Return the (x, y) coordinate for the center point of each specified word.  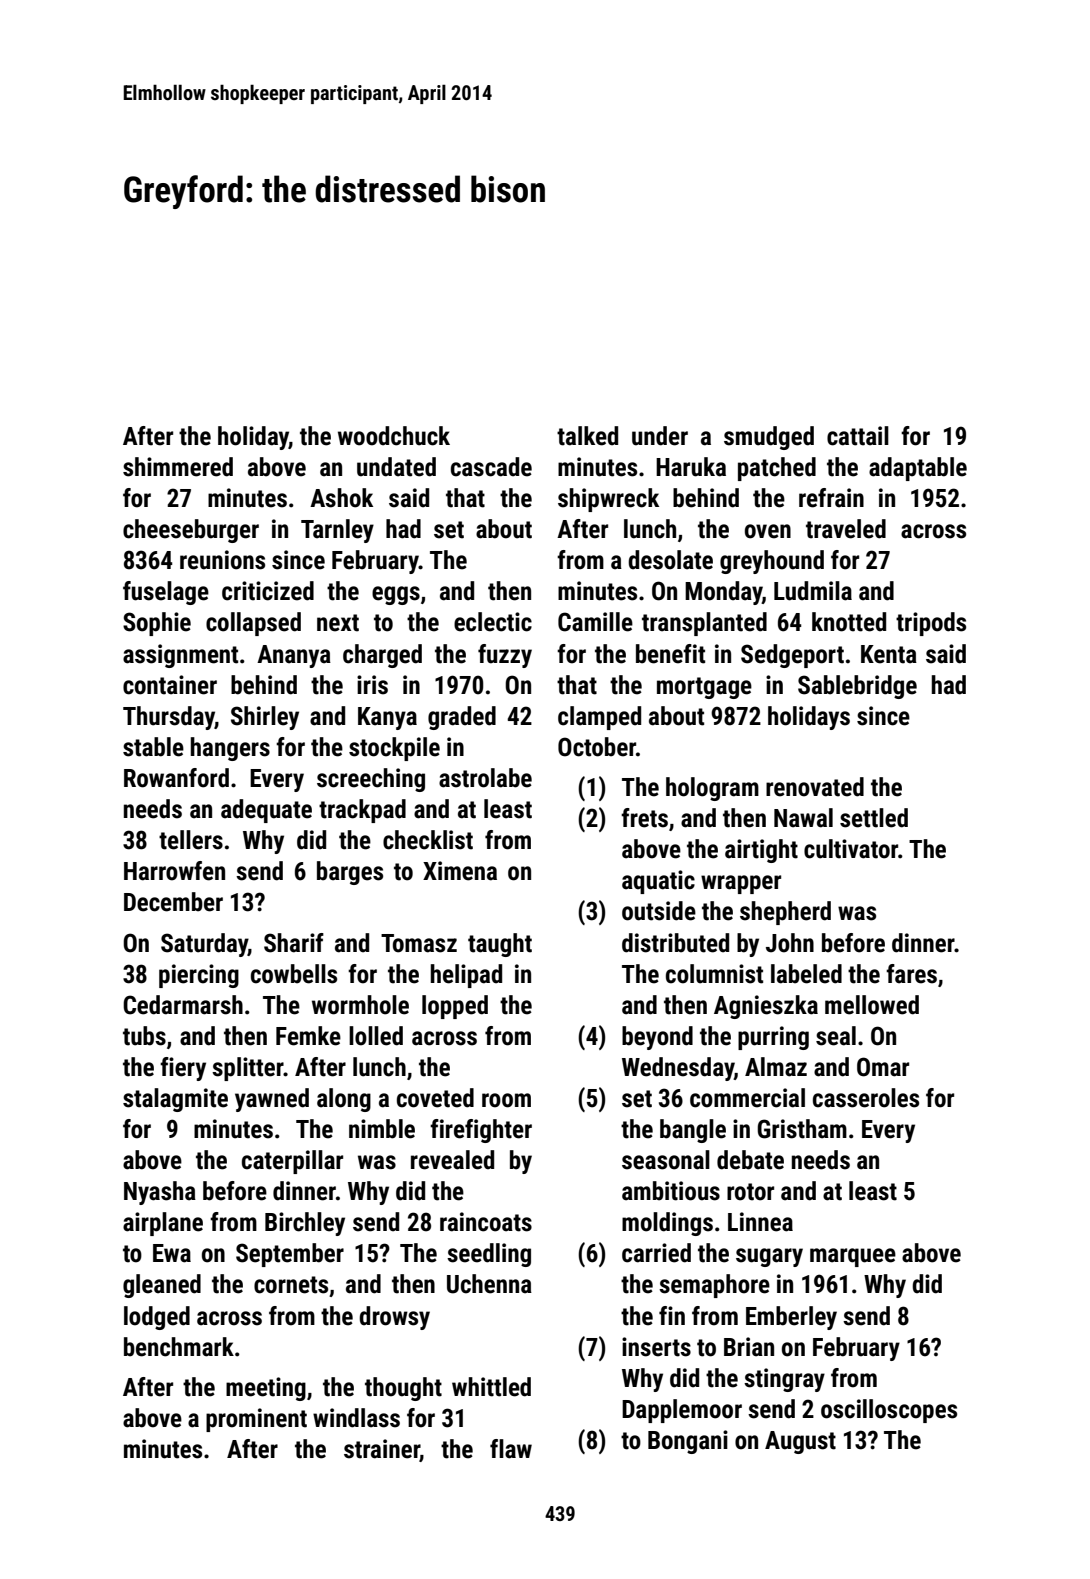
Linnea (760, 1222)
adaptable (918, 469)
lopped (455, 1007)
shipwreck (608, 500)
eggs (396, 595)
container (170, 685)
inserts (656, 1347)
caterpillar (292, 1162)
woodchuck (394, 436)
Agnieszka (766, 1007)
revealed (452, 1160)
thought (403, 1389)
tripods (931, 624)
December (173, 902)
